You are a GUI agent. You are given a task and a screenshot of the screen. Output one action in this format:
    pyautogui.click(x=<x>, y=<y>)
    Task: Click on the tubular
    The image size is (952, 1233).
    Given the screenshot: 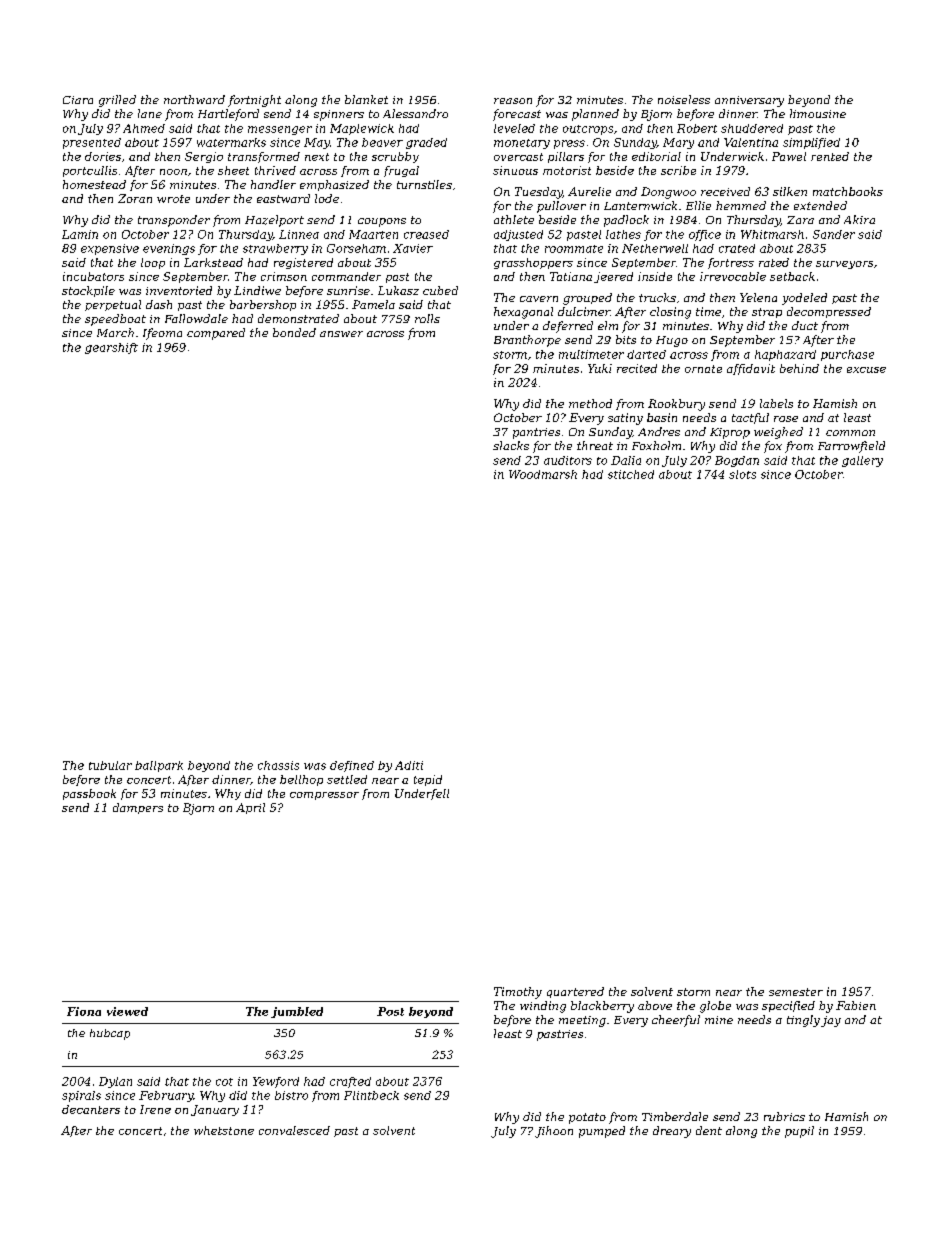 What is the action you would take?
    pyautogui.click(x=110, y=765)
